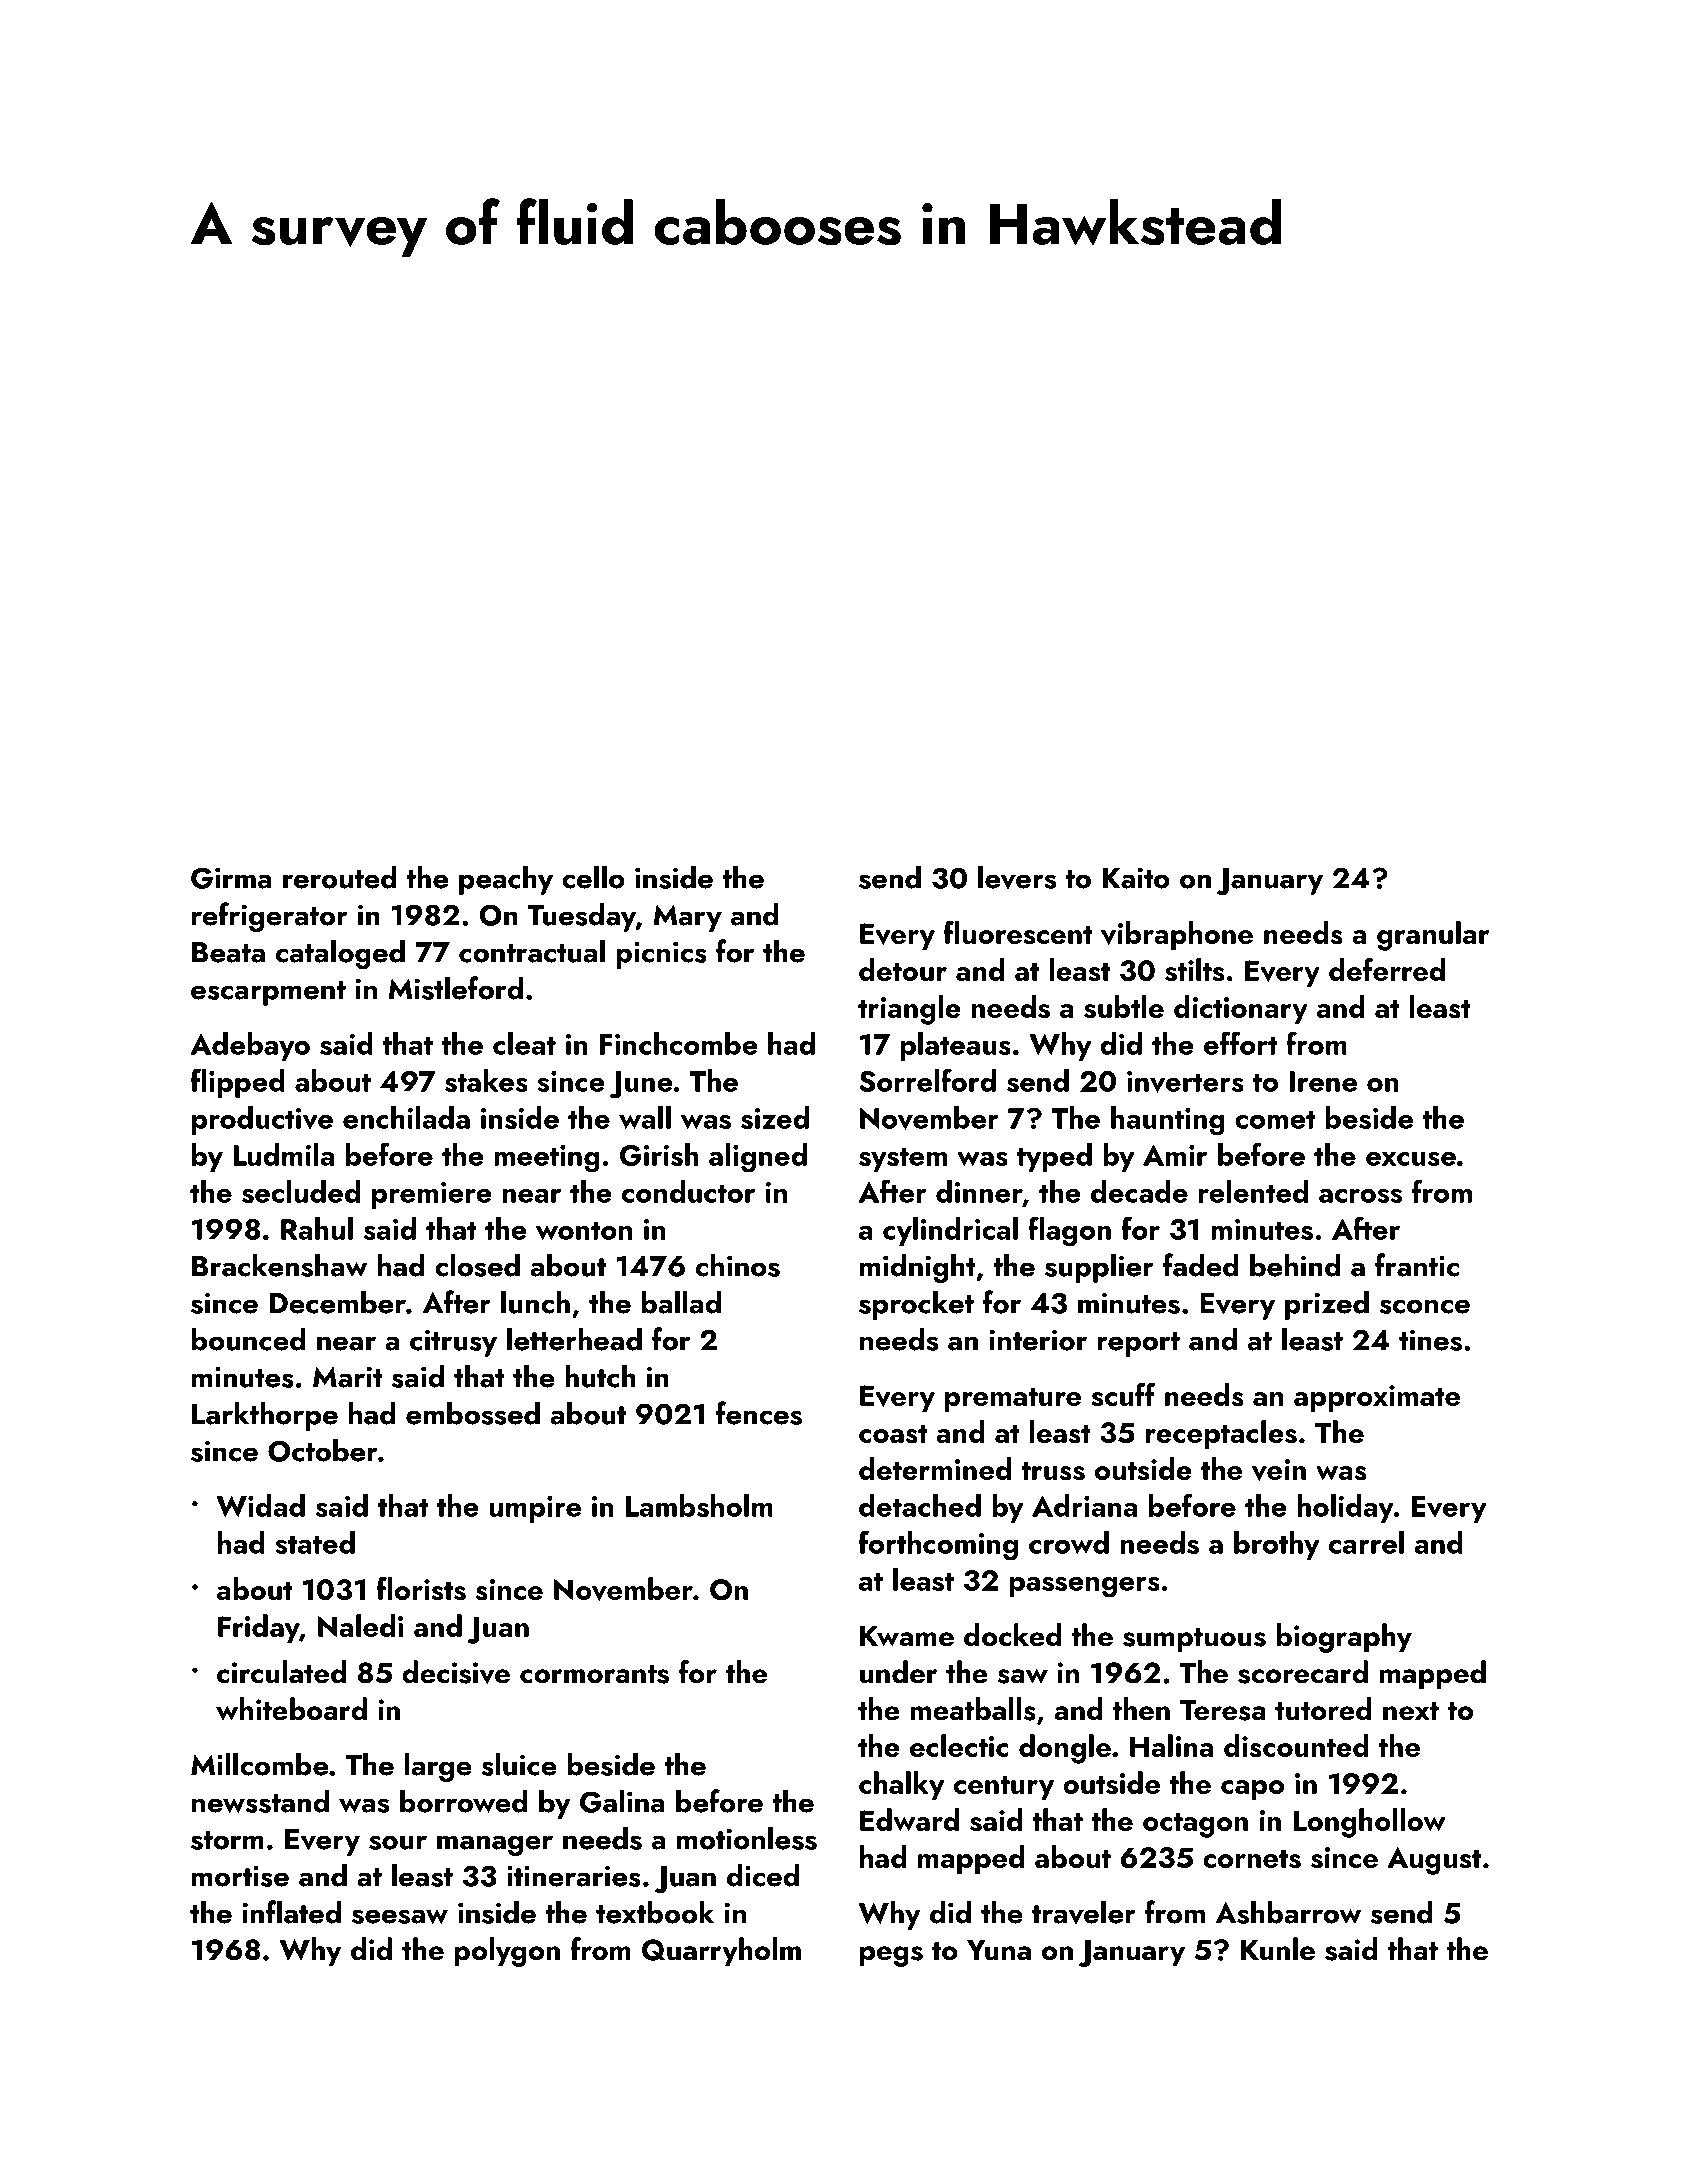 This image has width=1683, height=2178. I want to click on sconce, so click(1425, 1306).
